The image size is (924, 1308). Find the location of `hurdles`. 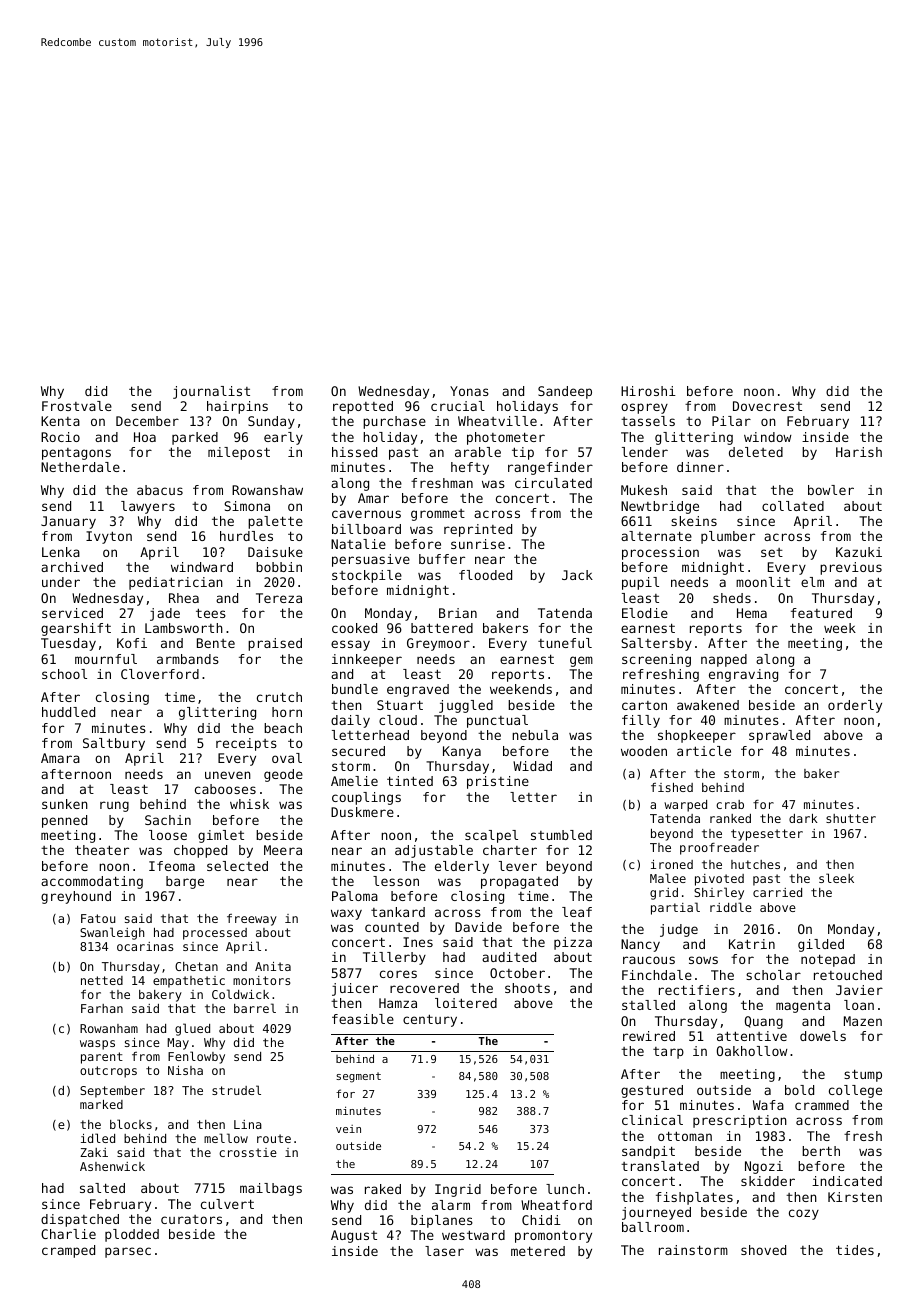

hurdles is located at coordinates (246, 536).
